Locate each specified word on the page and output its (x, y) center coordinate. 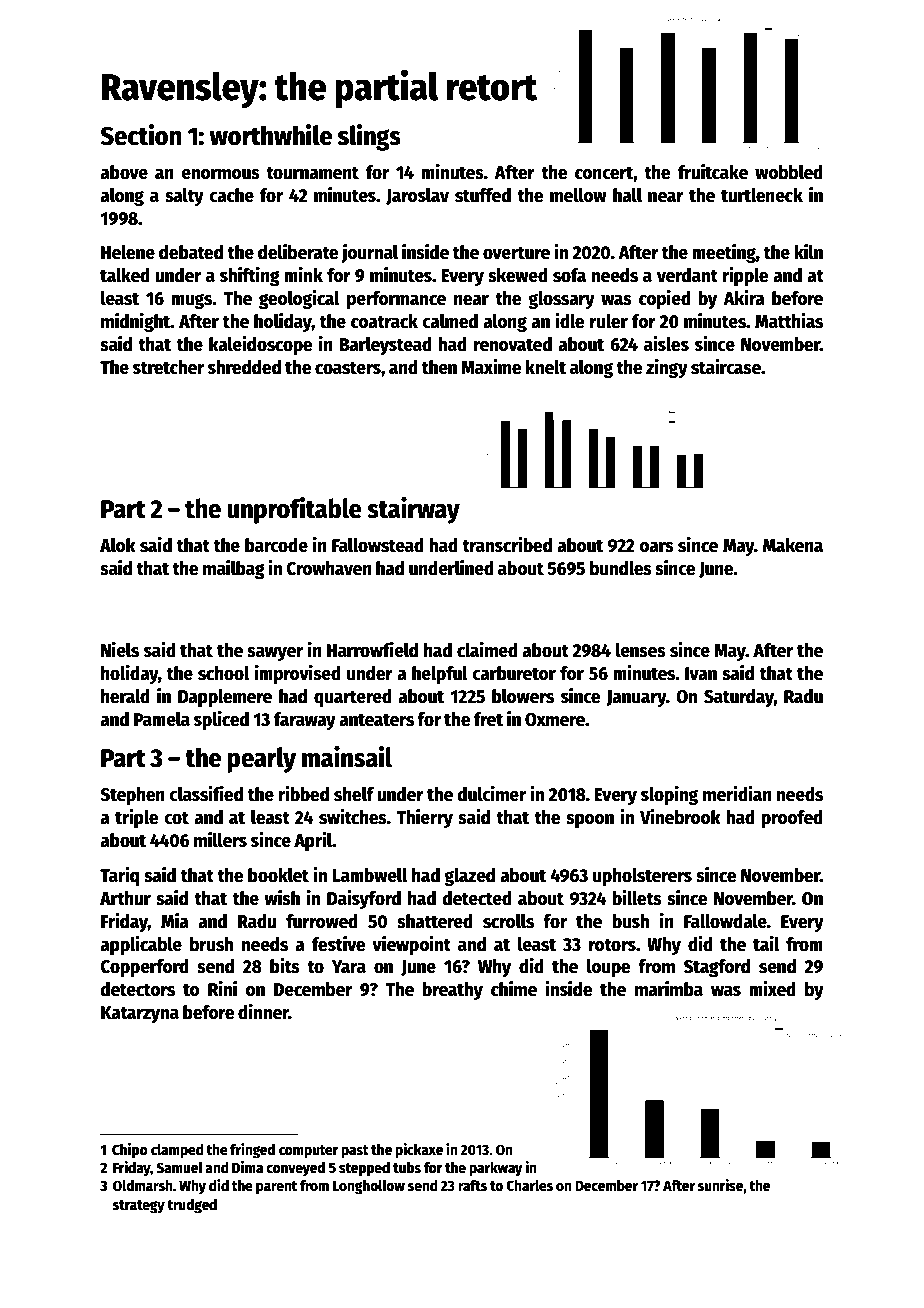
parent (276, 1187)
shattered (435, 921)
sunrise (720, 1185)
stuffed (483, 195)
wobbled (789, 172)
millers (220, 840)
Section (141, 135)
